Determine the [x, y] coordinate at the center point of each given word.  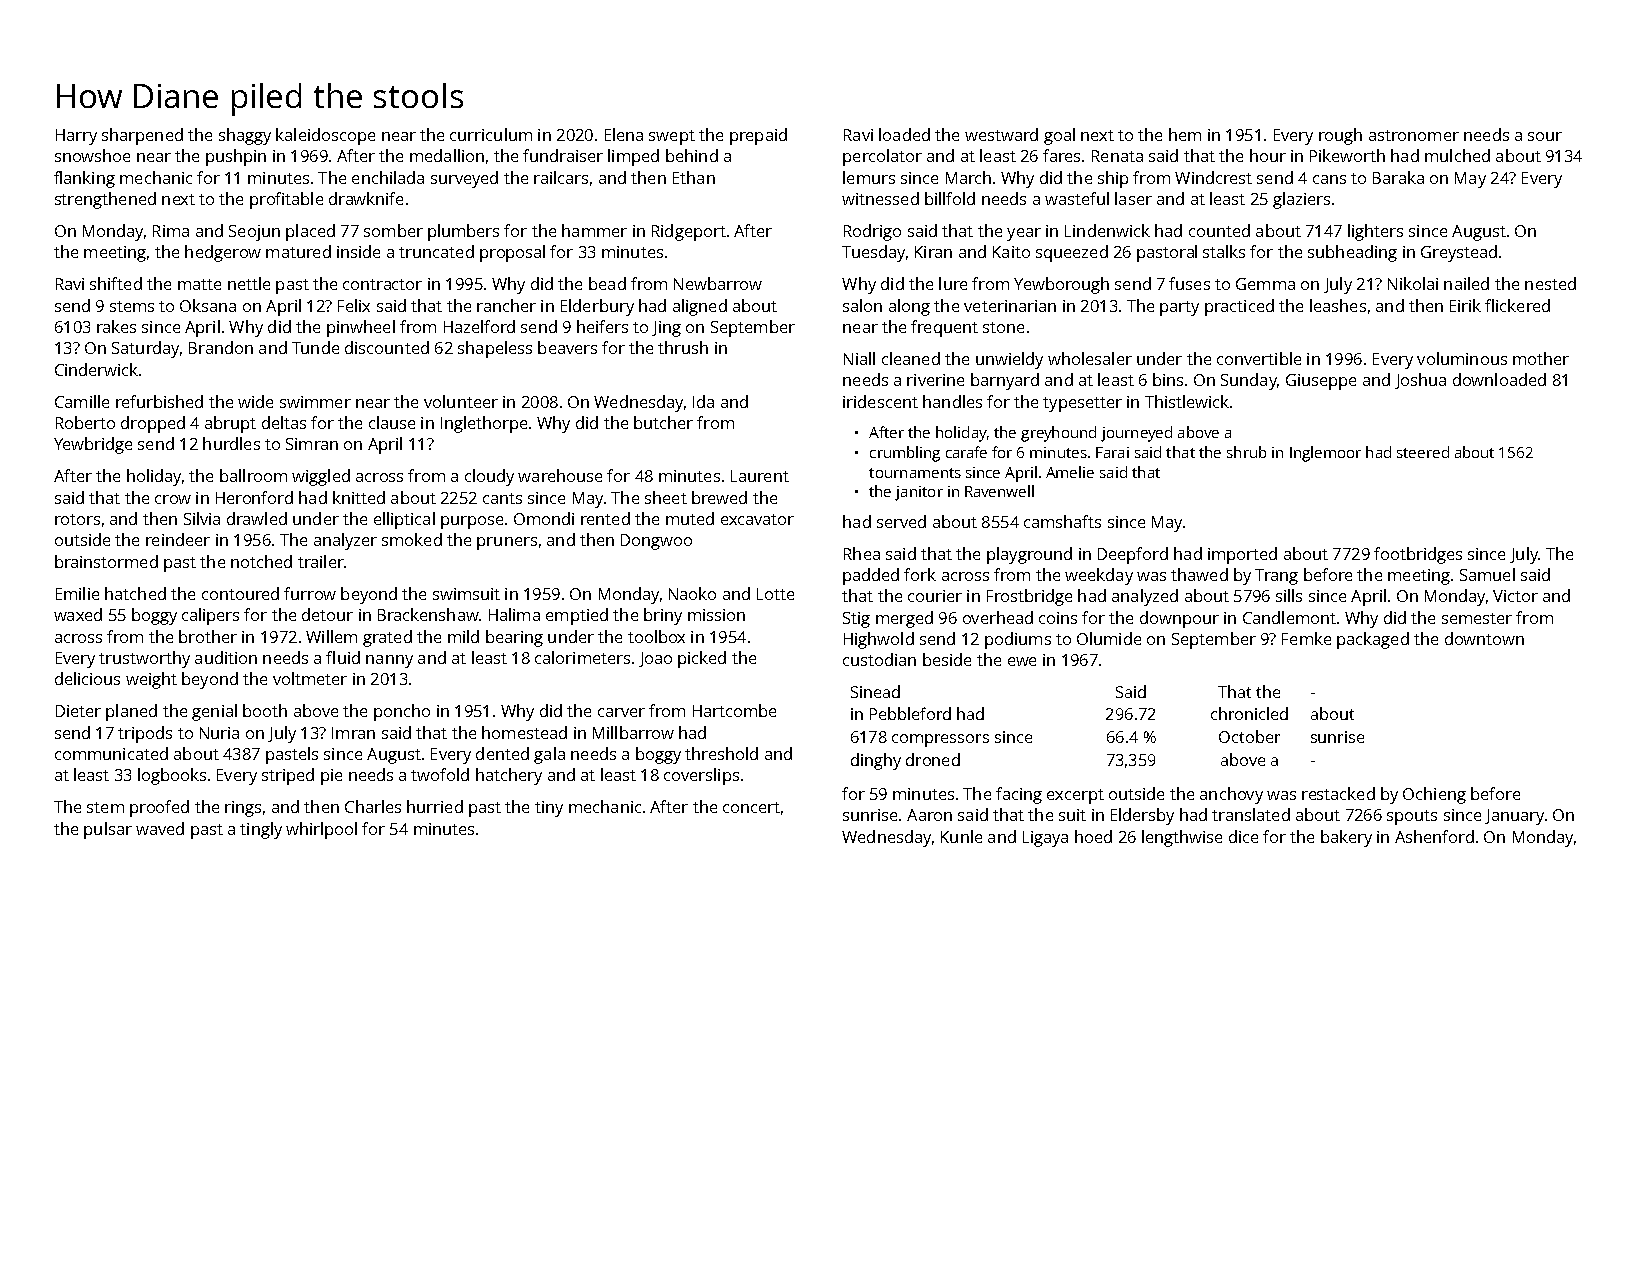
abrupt [230, 424]
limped [633, 157]
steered [1423, 452]
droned [933, 759]
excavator [757, 519]
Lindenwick [1107, 230]
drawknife [366, 198]
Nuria [219, 733]
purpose [472, 522]
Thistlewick [1187, 401]
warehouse [560, 475]
